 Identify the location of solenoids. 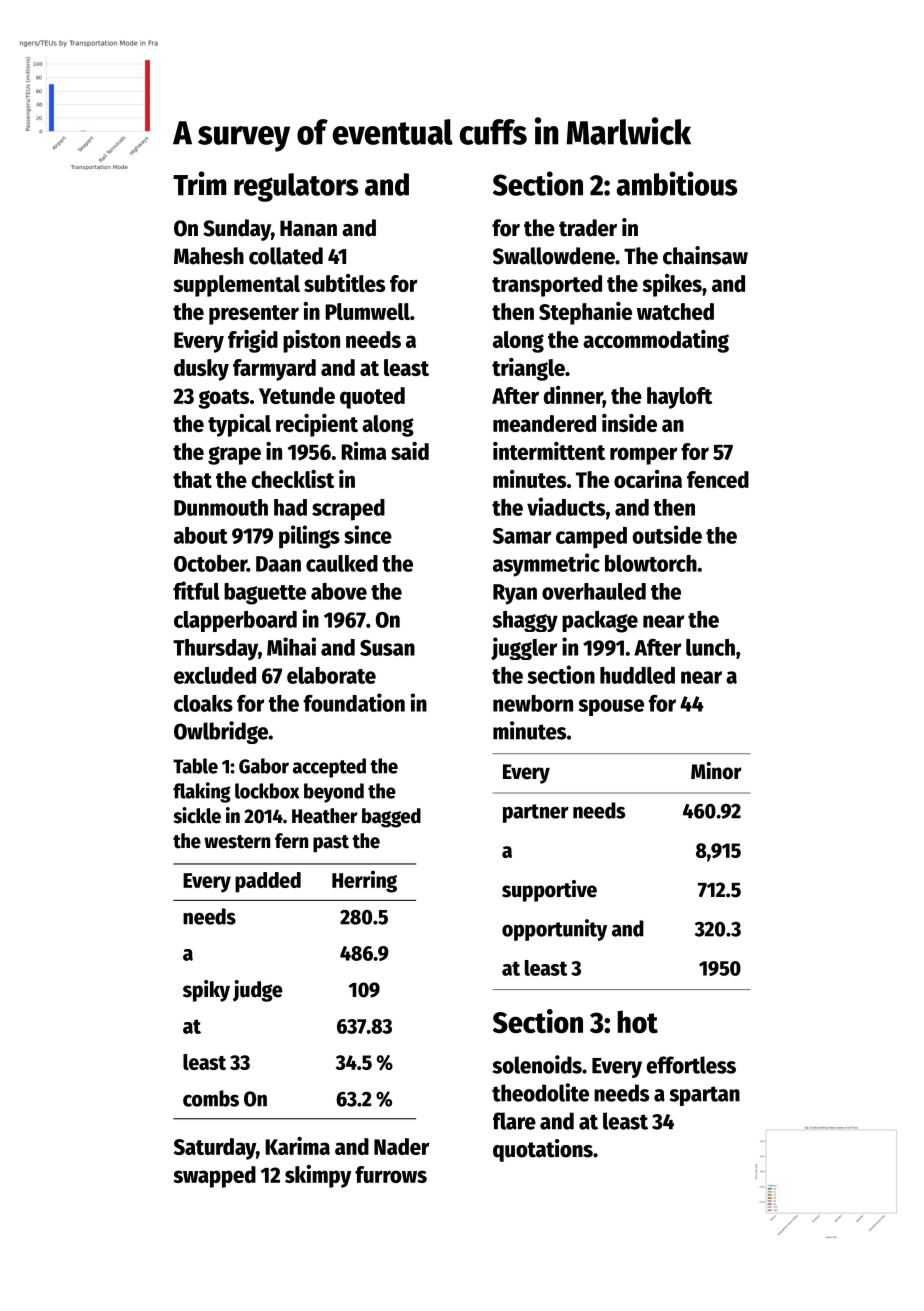
(537, 1064).
